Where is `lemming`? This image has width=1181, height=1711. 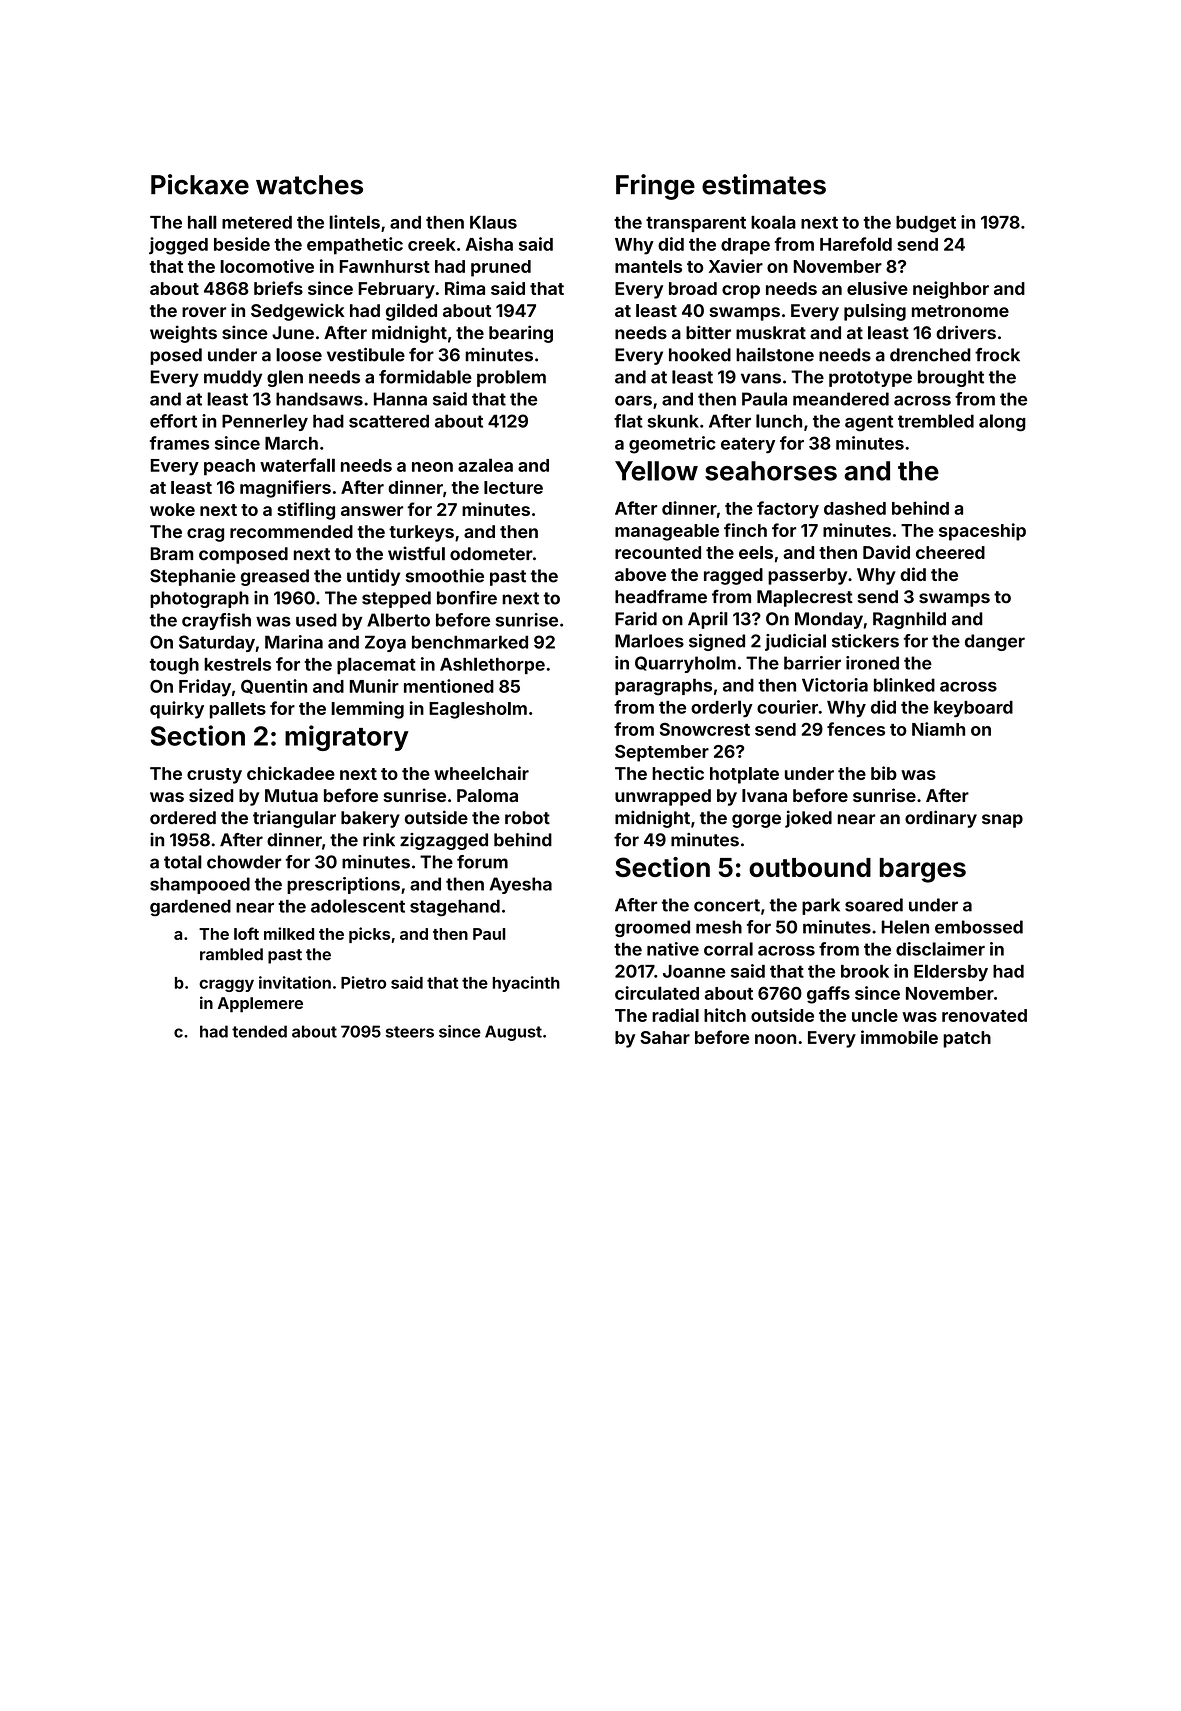
lemming is located at coordinates (367, 710).
